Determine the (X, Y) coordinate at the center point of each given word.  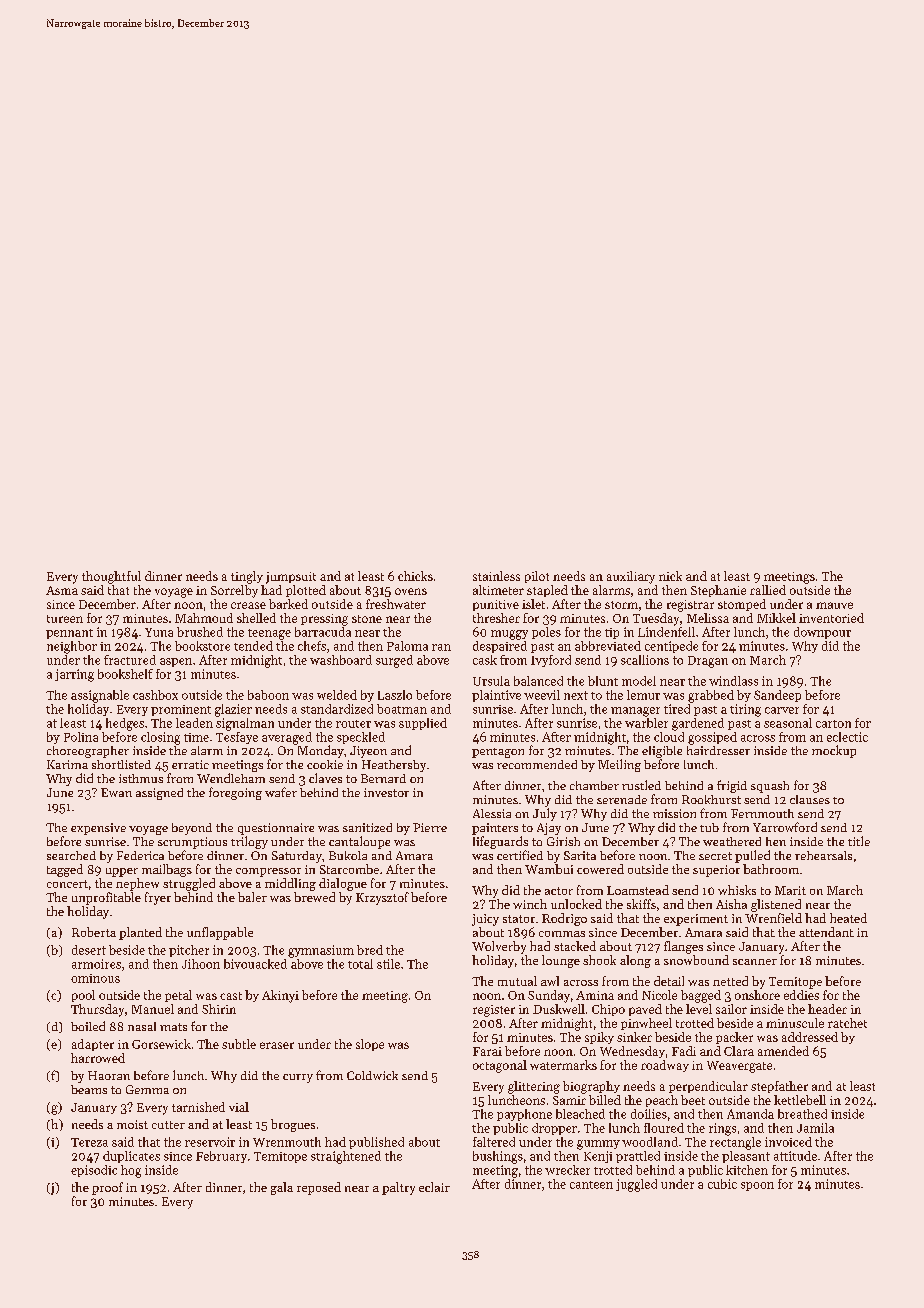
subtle (239, 1044)
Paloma (407, 646)
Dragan (708, 662)
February (221, 1157)
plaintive (496, 696)
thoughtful (111, 577)
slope (370, 1045)
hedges (125, 724)
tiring (745, 710)
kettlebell (800, 1100)
